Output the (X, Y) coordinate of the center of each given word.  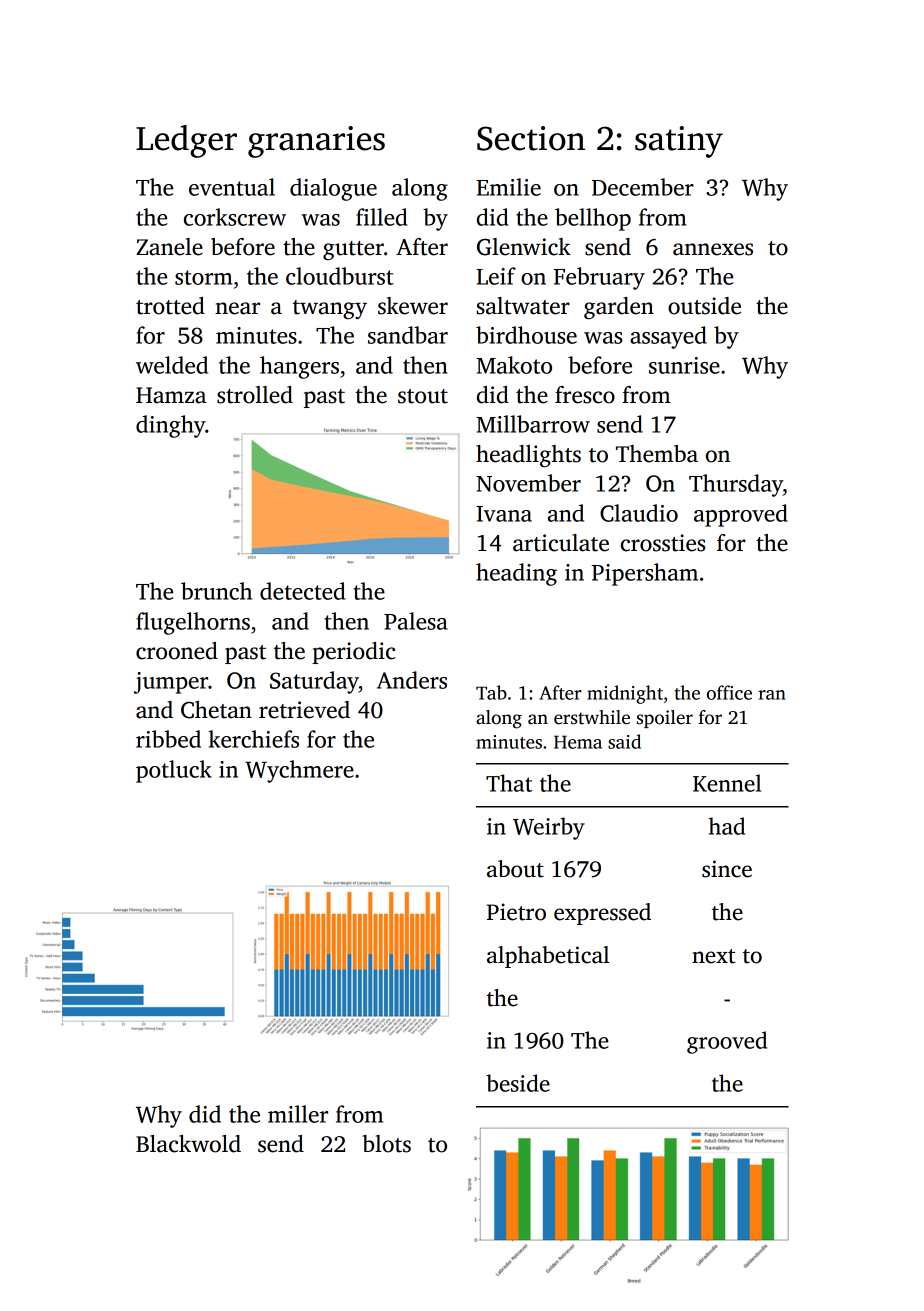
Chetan (216, 710)
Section (531, 138)
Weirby (549, 828)
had (727, 826)
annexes (713, 249)
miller (298, 1114)
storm (203, 277)
